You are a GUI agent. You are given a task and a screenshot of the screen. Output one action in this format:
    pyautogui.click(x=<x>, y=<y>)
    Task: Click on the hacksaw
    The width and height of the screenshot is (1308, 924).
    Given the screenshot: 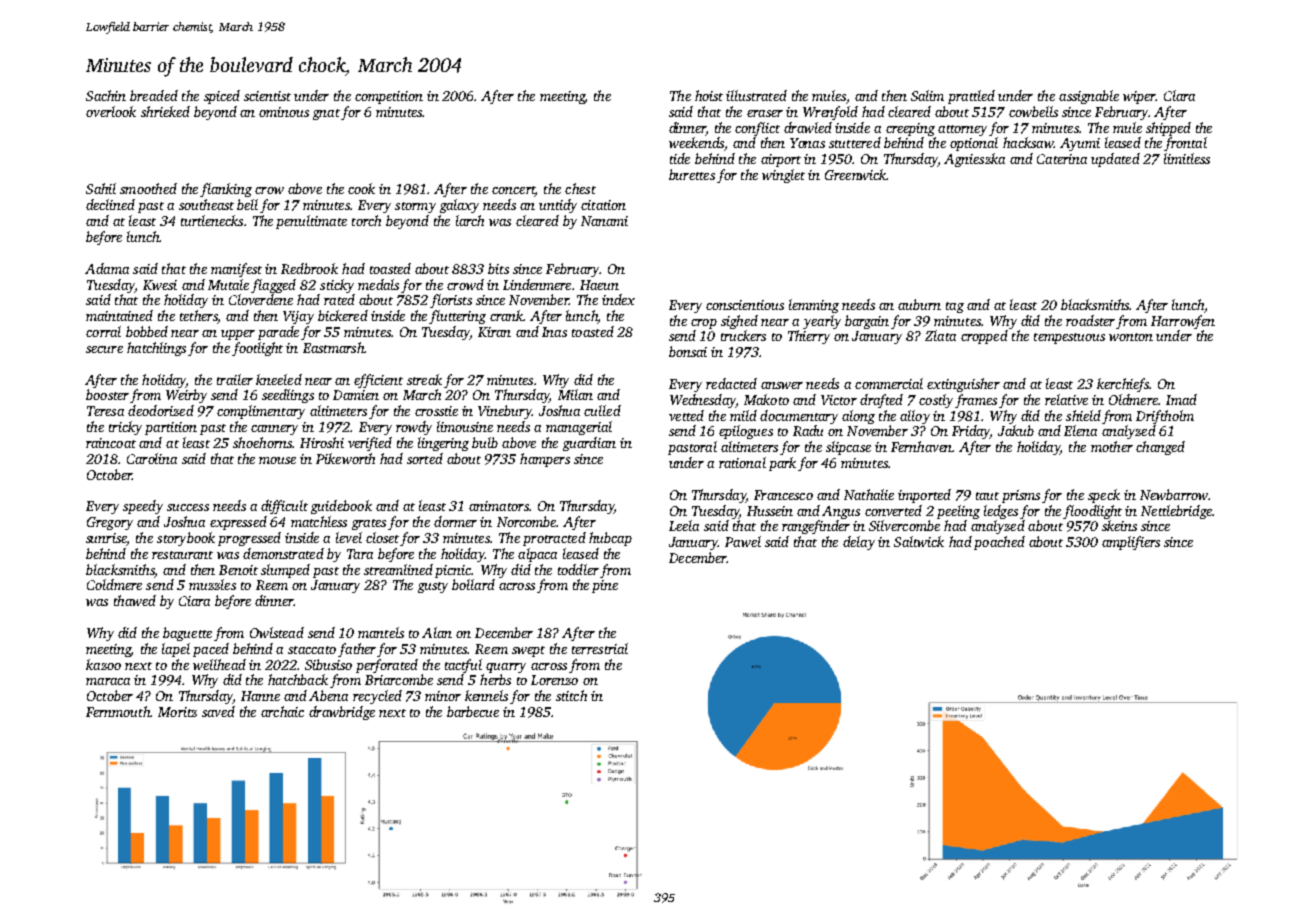 What is the action you would take?
    pyautogui.click(x=1028, y=142)
